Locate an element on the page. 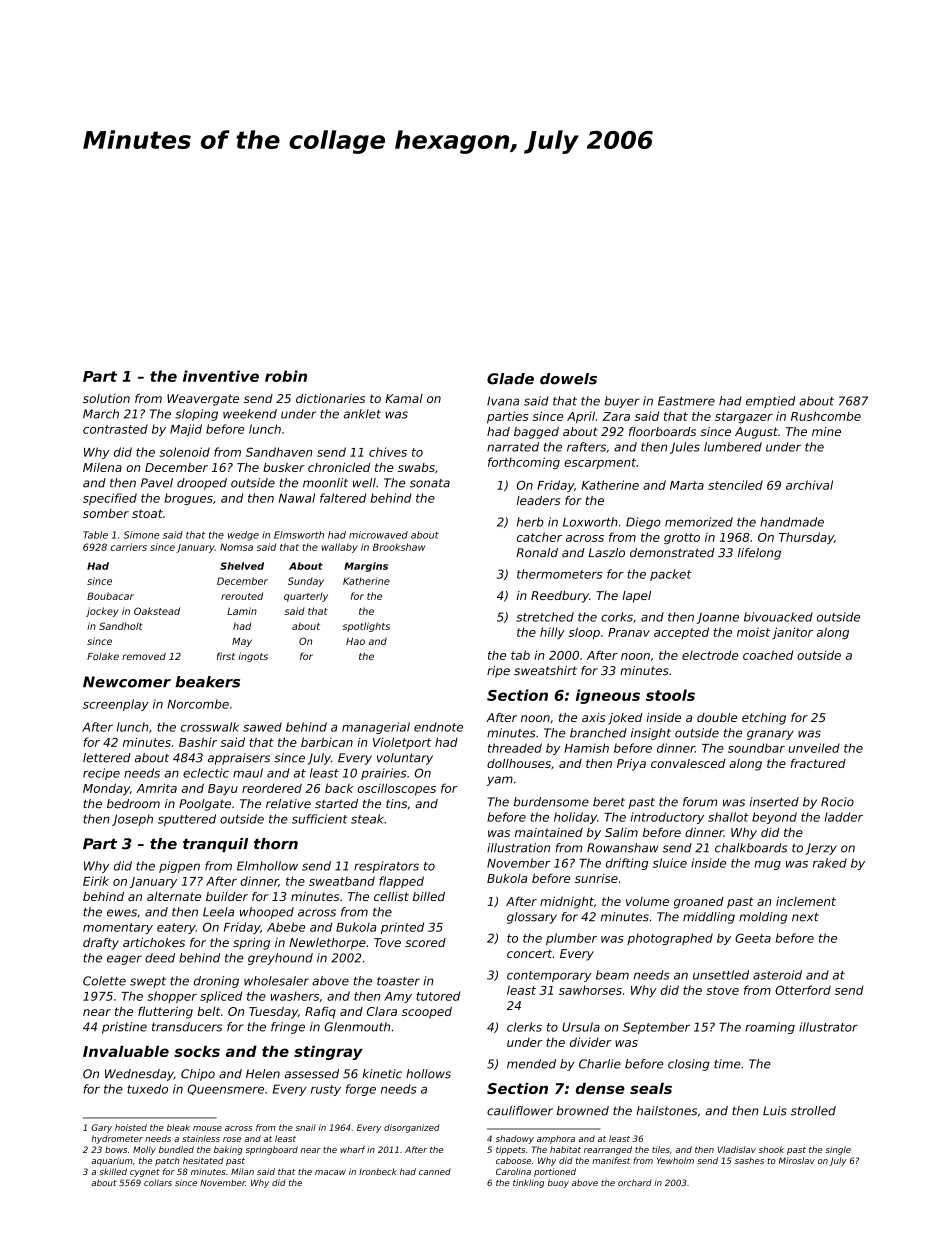 This page has width=952, height=1233. collars is located at coordinates (158, 1182).
